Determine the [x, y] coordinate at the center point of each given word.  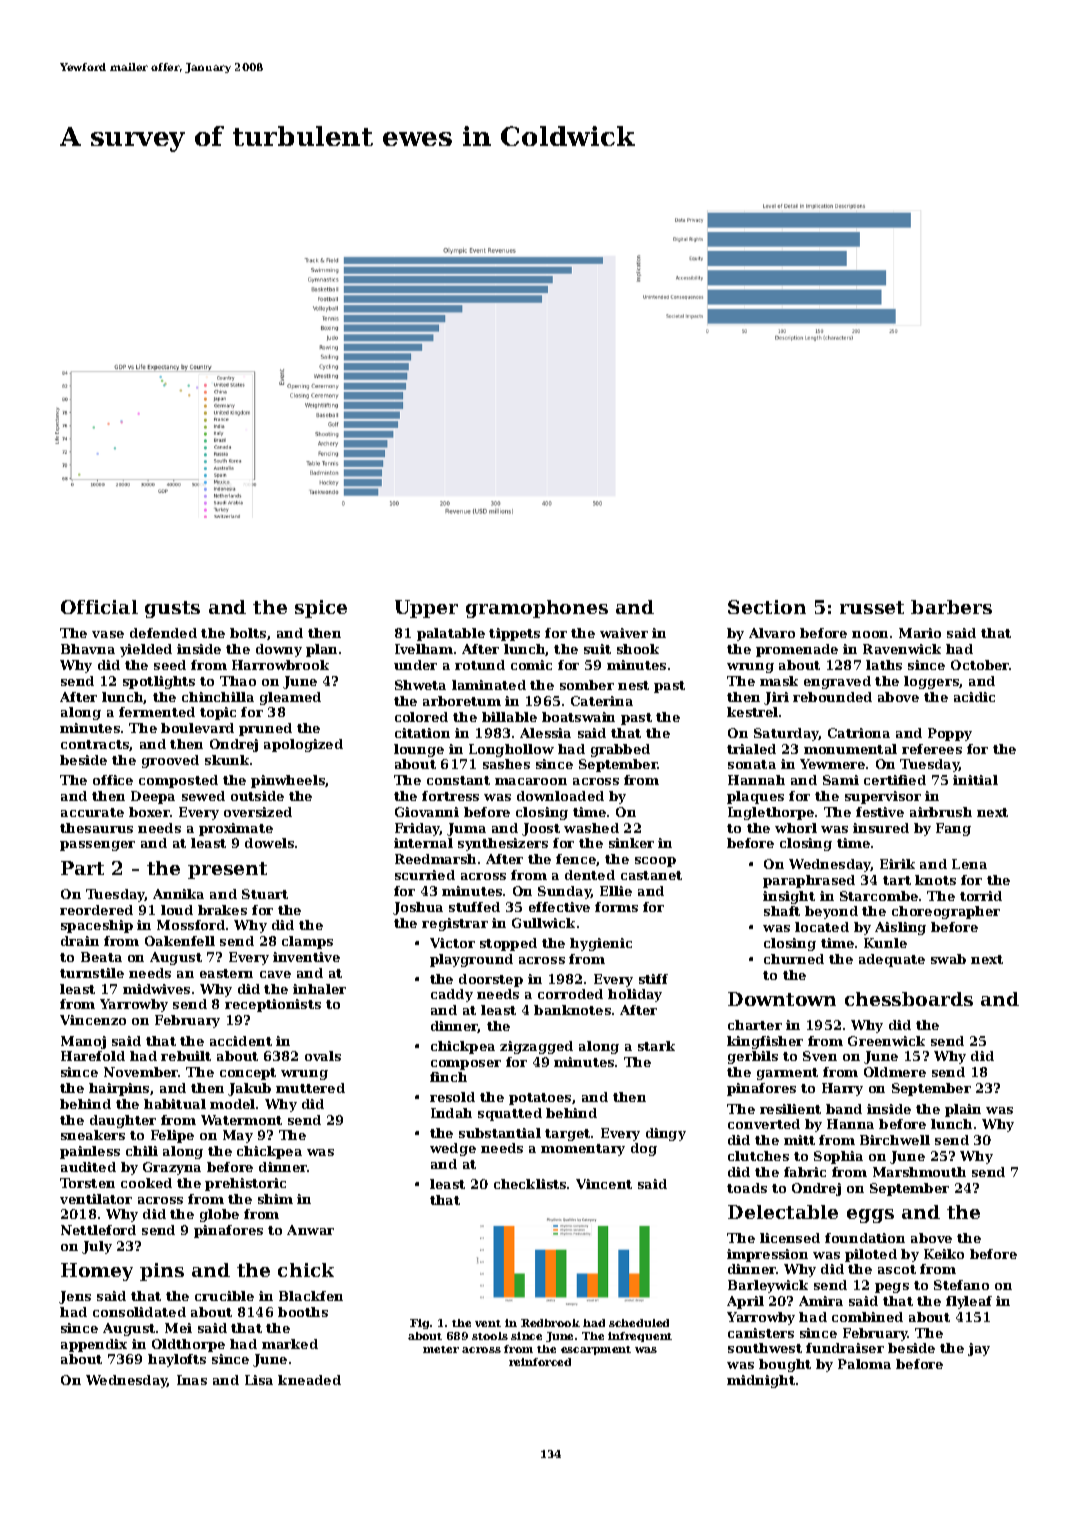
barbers [951, 607]
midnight [761, 1381]
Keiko [944, 1254]
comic [531, 665]
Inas [192, 1380]
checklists [530, 1184]
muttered [310, 1088]
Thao [238, 681]
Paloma [864, 1364]
